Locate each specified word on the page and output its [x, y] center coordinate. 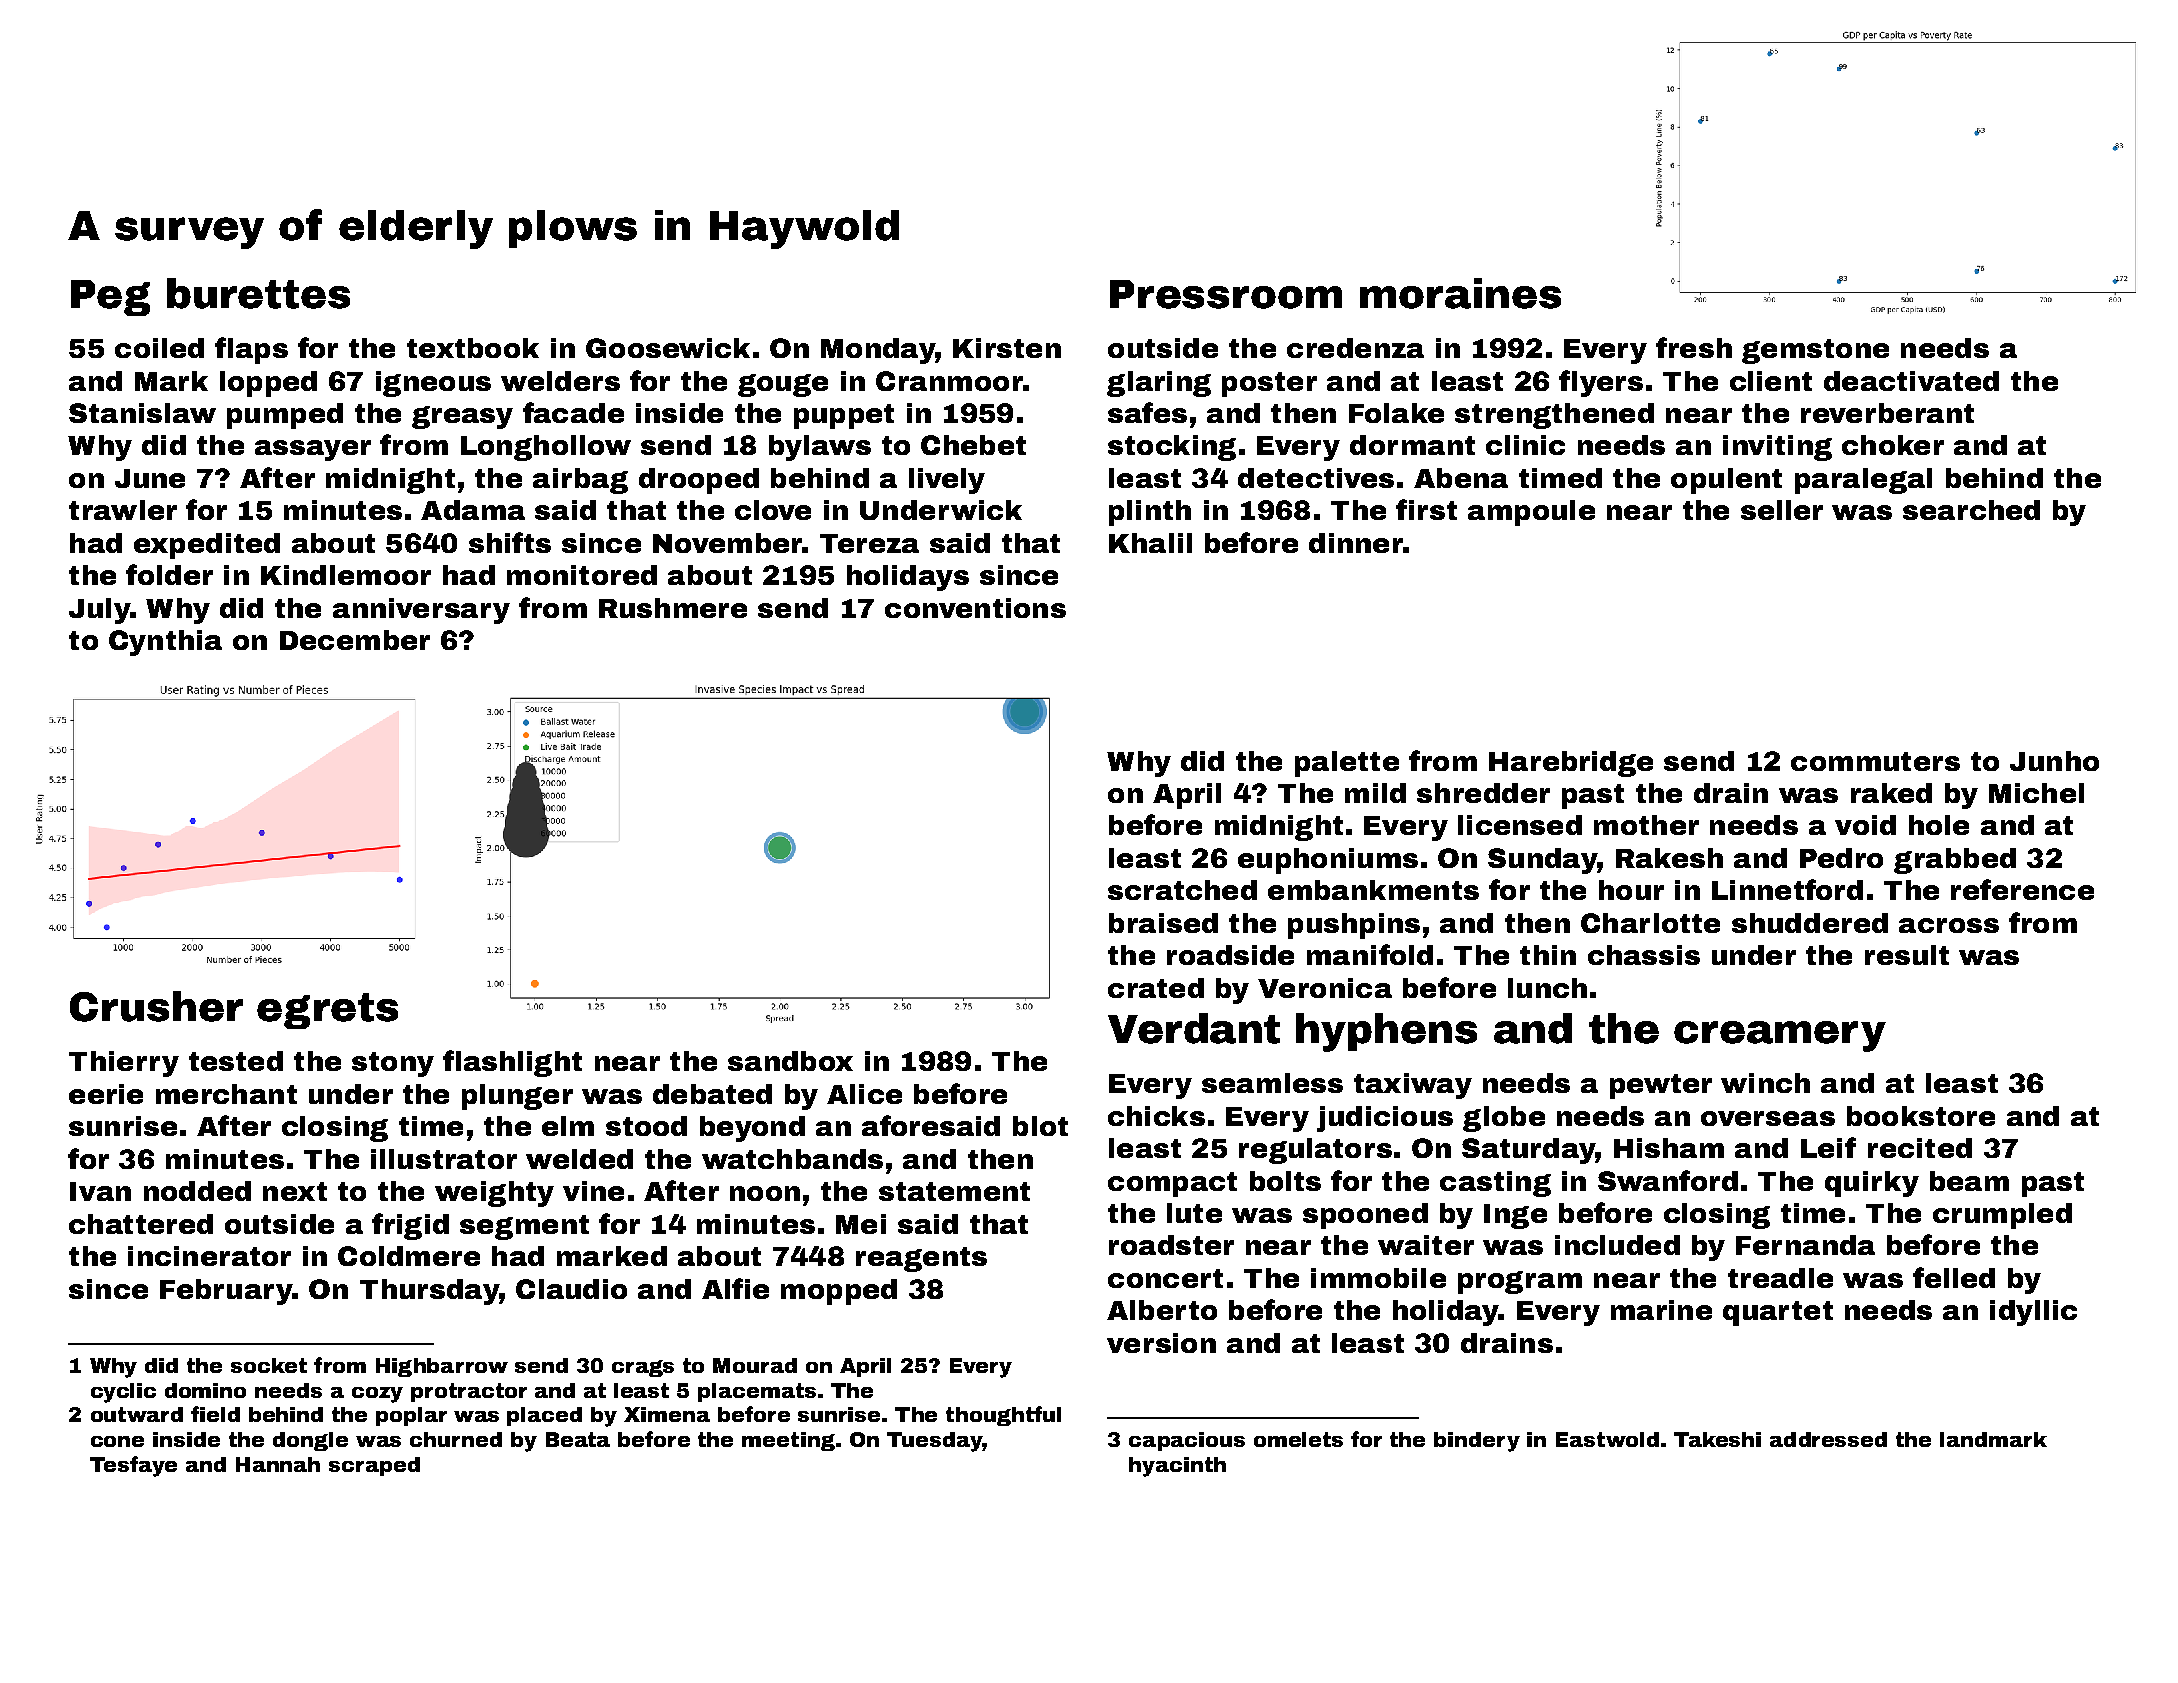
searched [1971, 510]
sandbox [790, 1061]
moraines [1460, 293]
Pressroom [1226, 294]
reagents [921, 1259]
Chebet [973, 445]
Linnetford [1787, 889]
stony [393, 1064]
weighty [494, 1194]
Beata [578, 1439]
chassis [1644, 955]
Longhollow [546, 448]
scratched [1182, 890]
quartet [1778, 1313]
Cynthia [165, 643]
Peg [110, 298]
